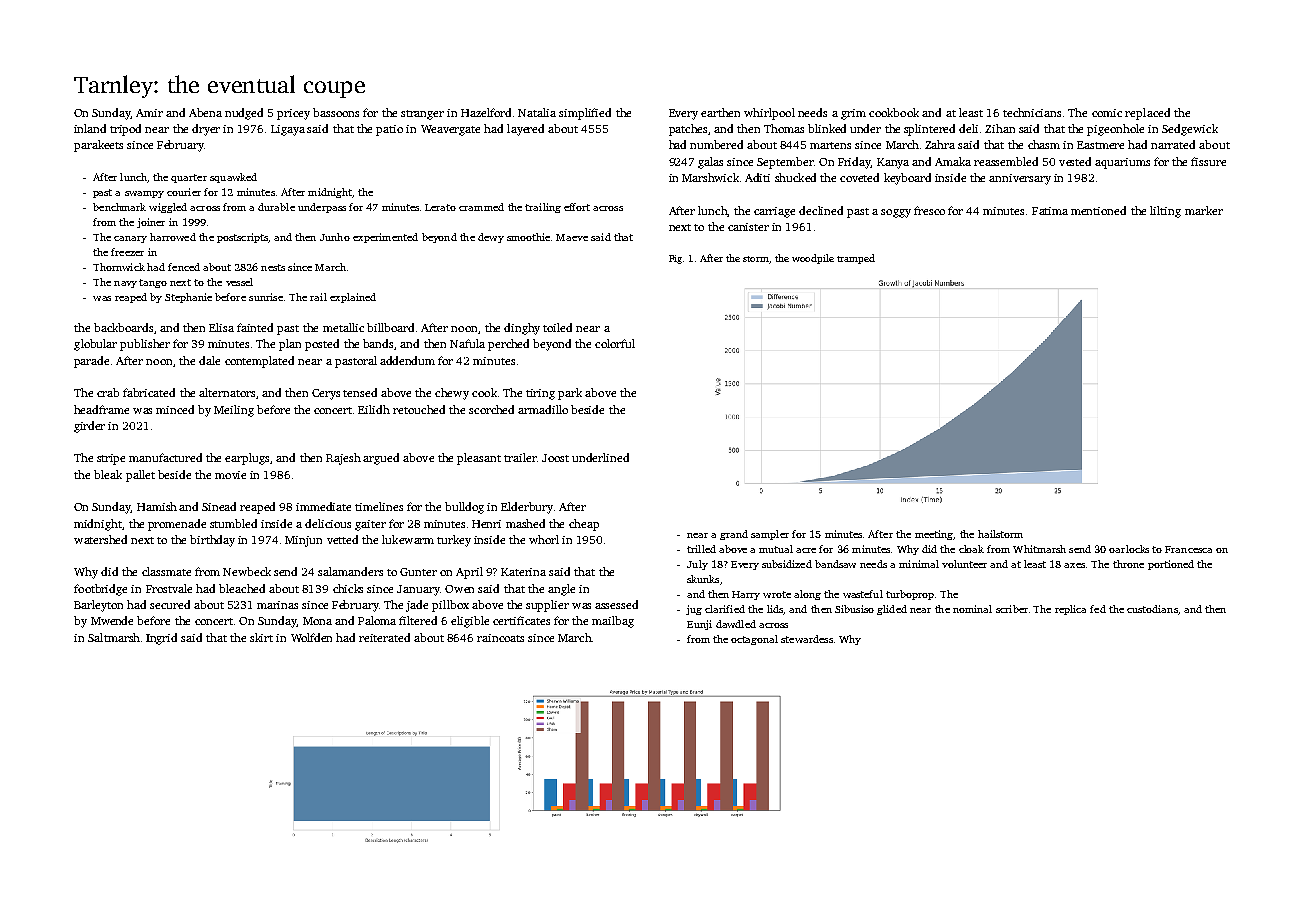 The height and width of the page is (924, 1308). What do you see at coordinates (754, 640) in the page?
I see `octagonal` at bounding box center [754, 640].
